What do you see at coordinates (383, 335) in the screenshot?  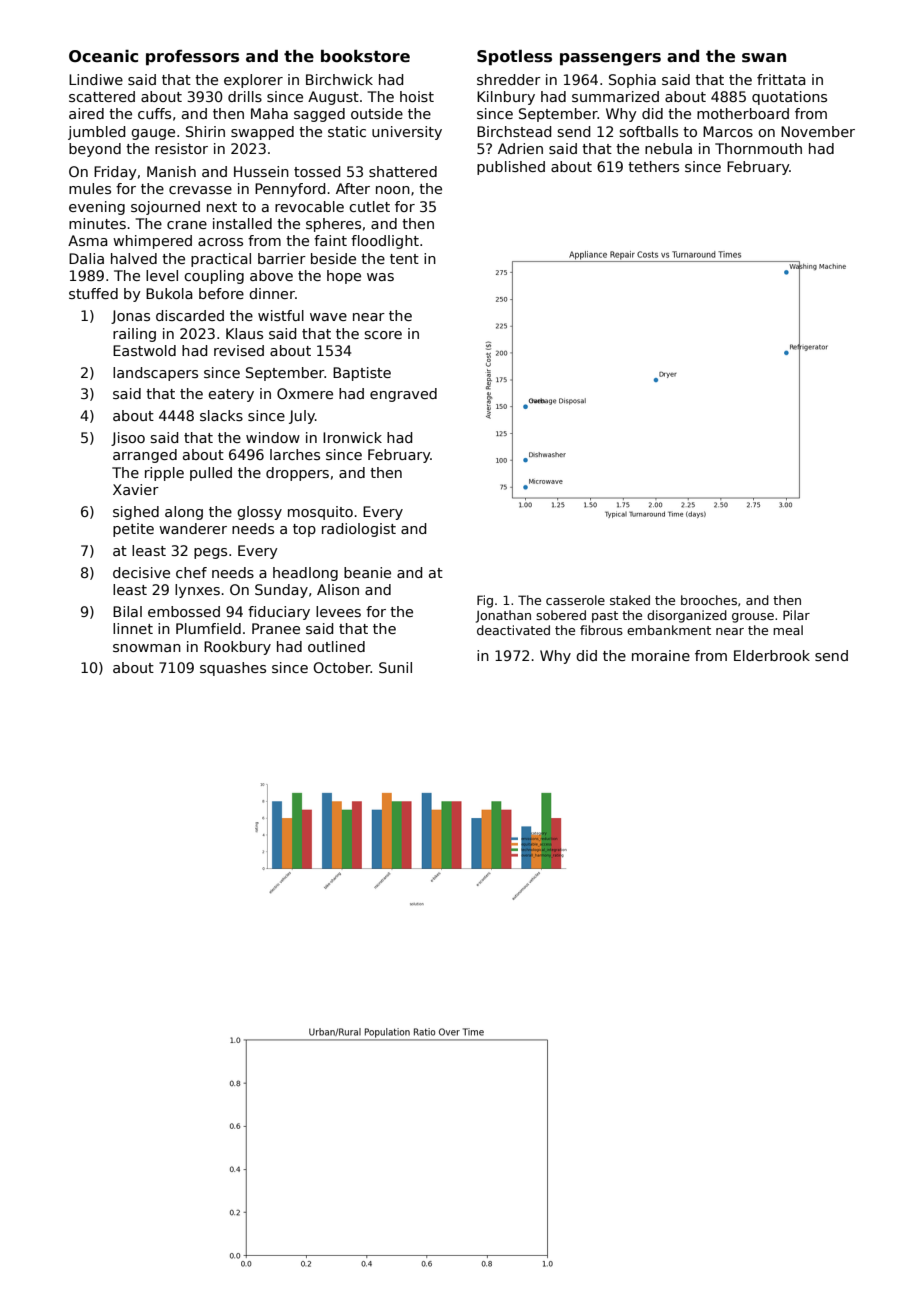 I see `score` at bounding box center [383, 335].
